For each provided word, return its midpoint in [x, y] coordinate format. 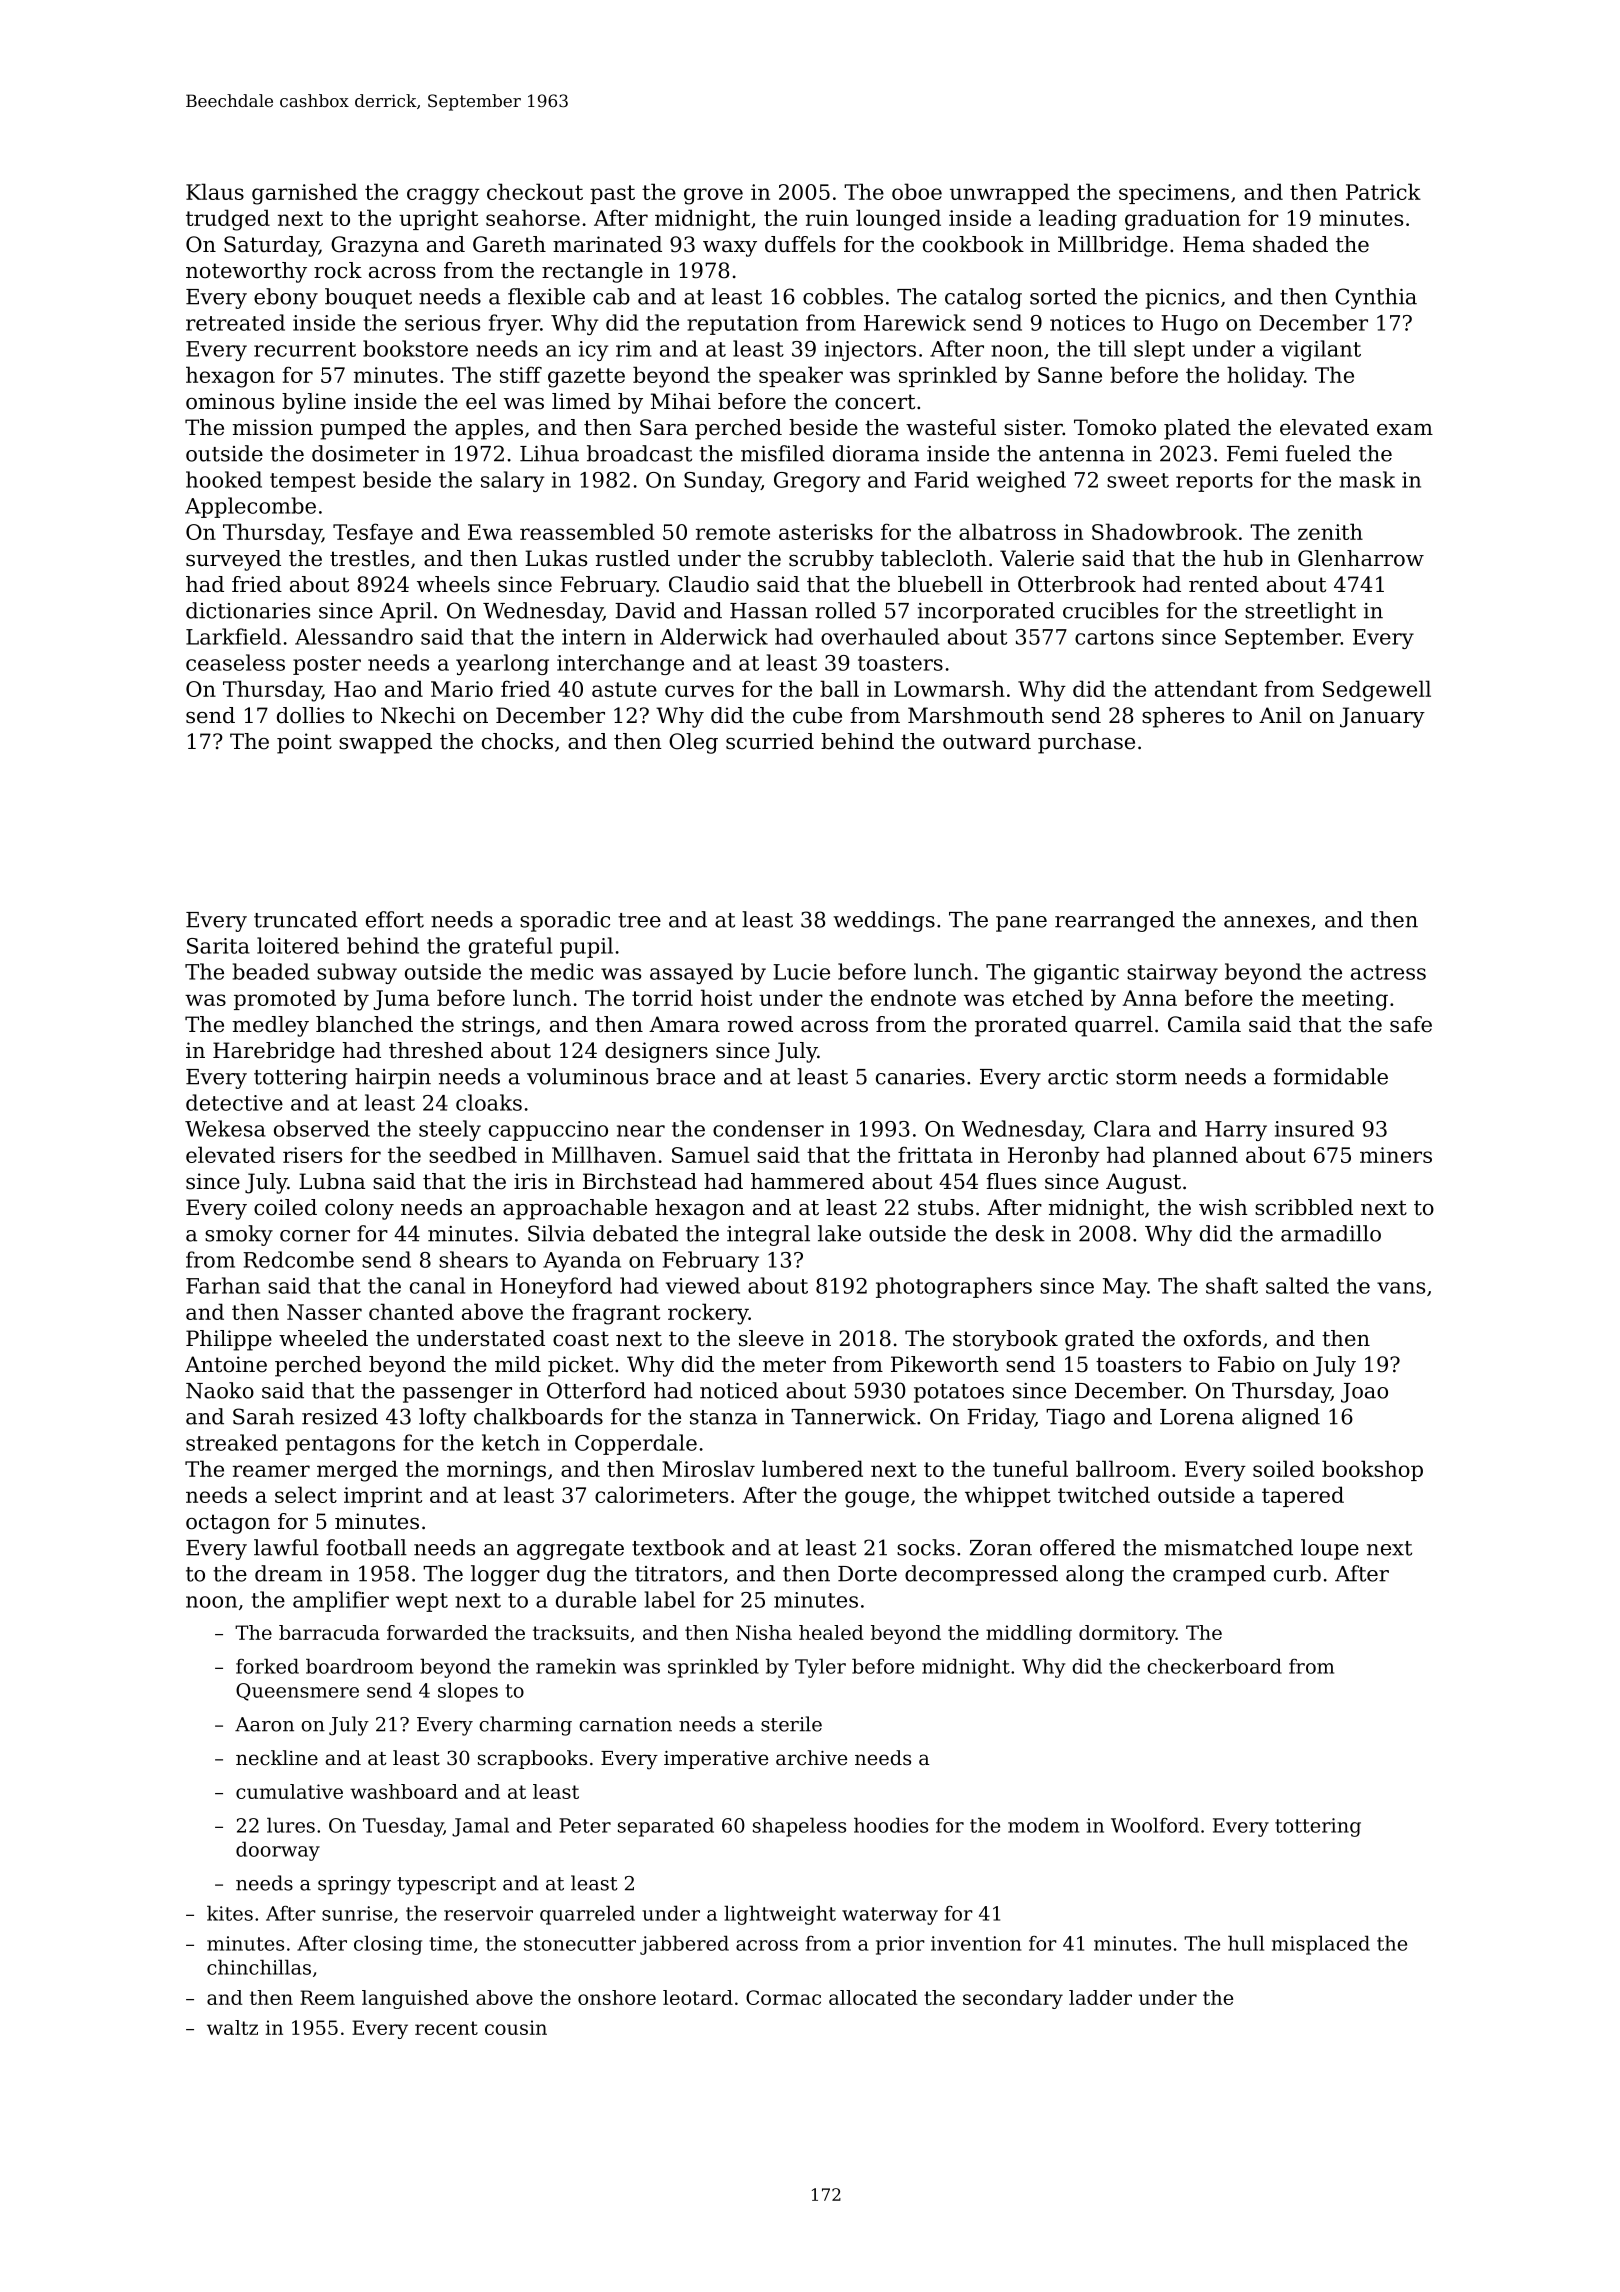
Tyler [820, 1668]
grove [713, 196]
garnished [305, 194]
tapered [1303, 1496]
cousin [516, 2027]
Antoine [226, 1364]
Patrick [1383, 191]
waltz [232, 2027]
